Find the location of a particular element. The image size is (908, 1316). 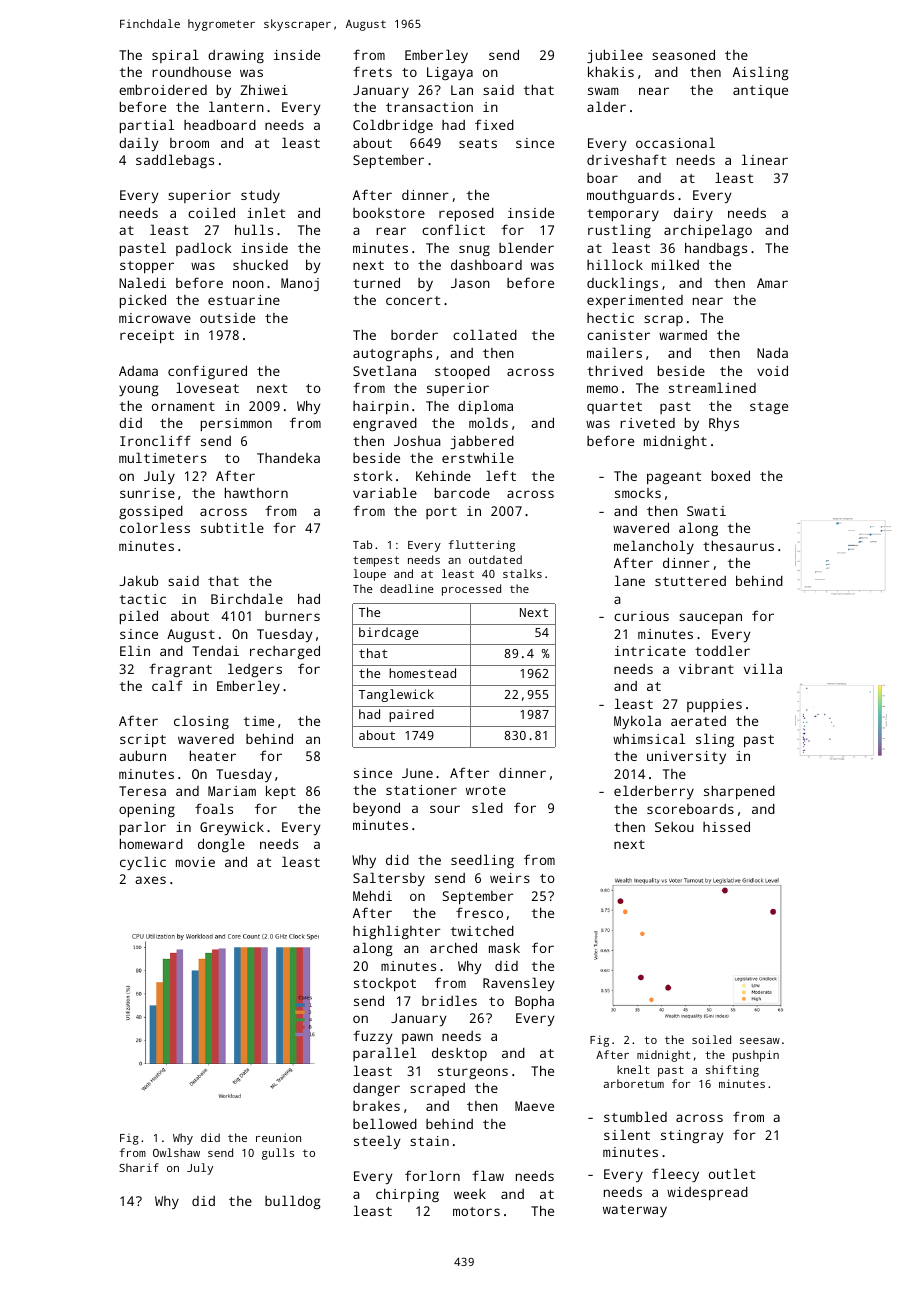

seasoned is located at coordinates (683, 54).
